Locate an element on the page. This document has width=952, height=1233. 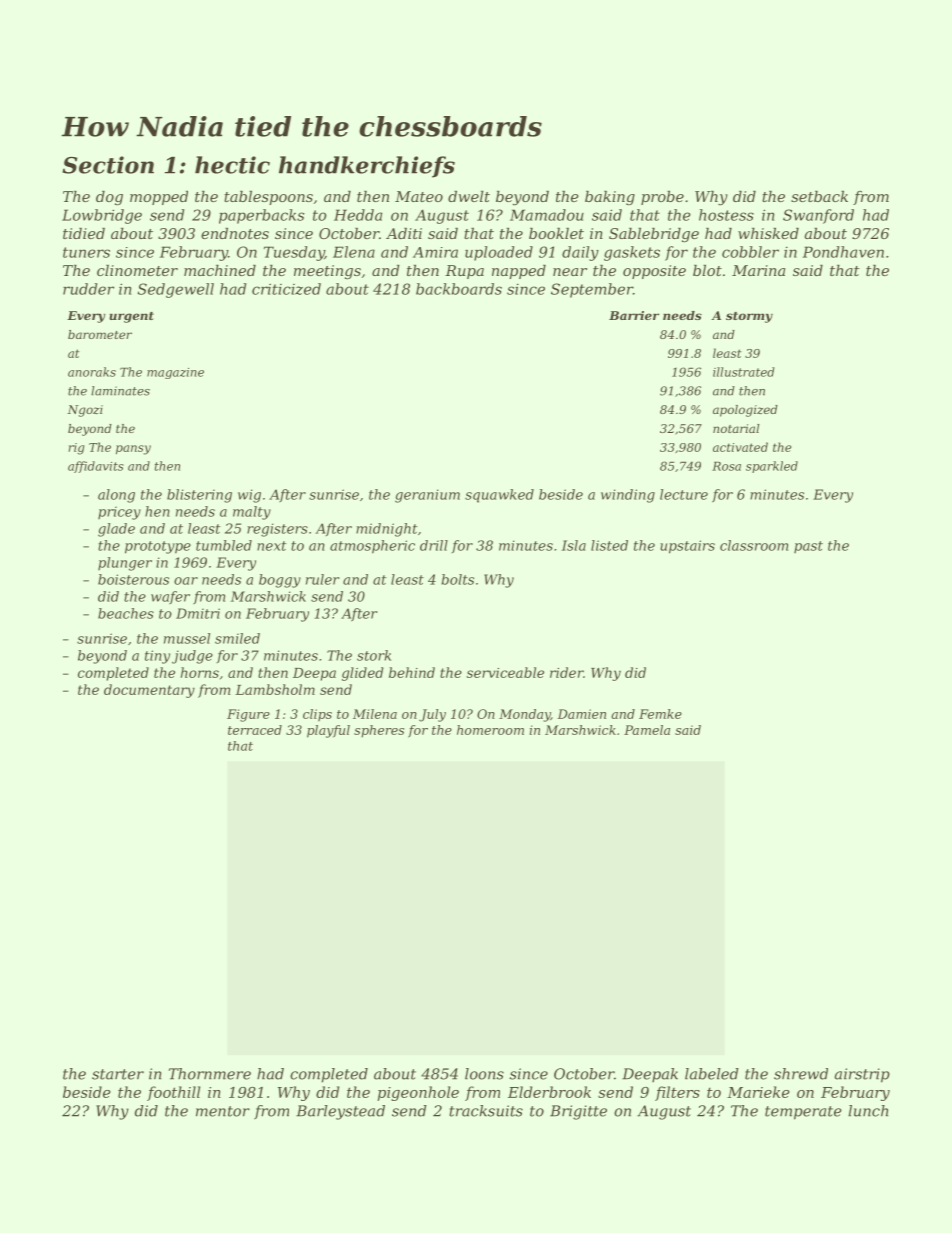
mentor is located at coordinates (223, 1111).
